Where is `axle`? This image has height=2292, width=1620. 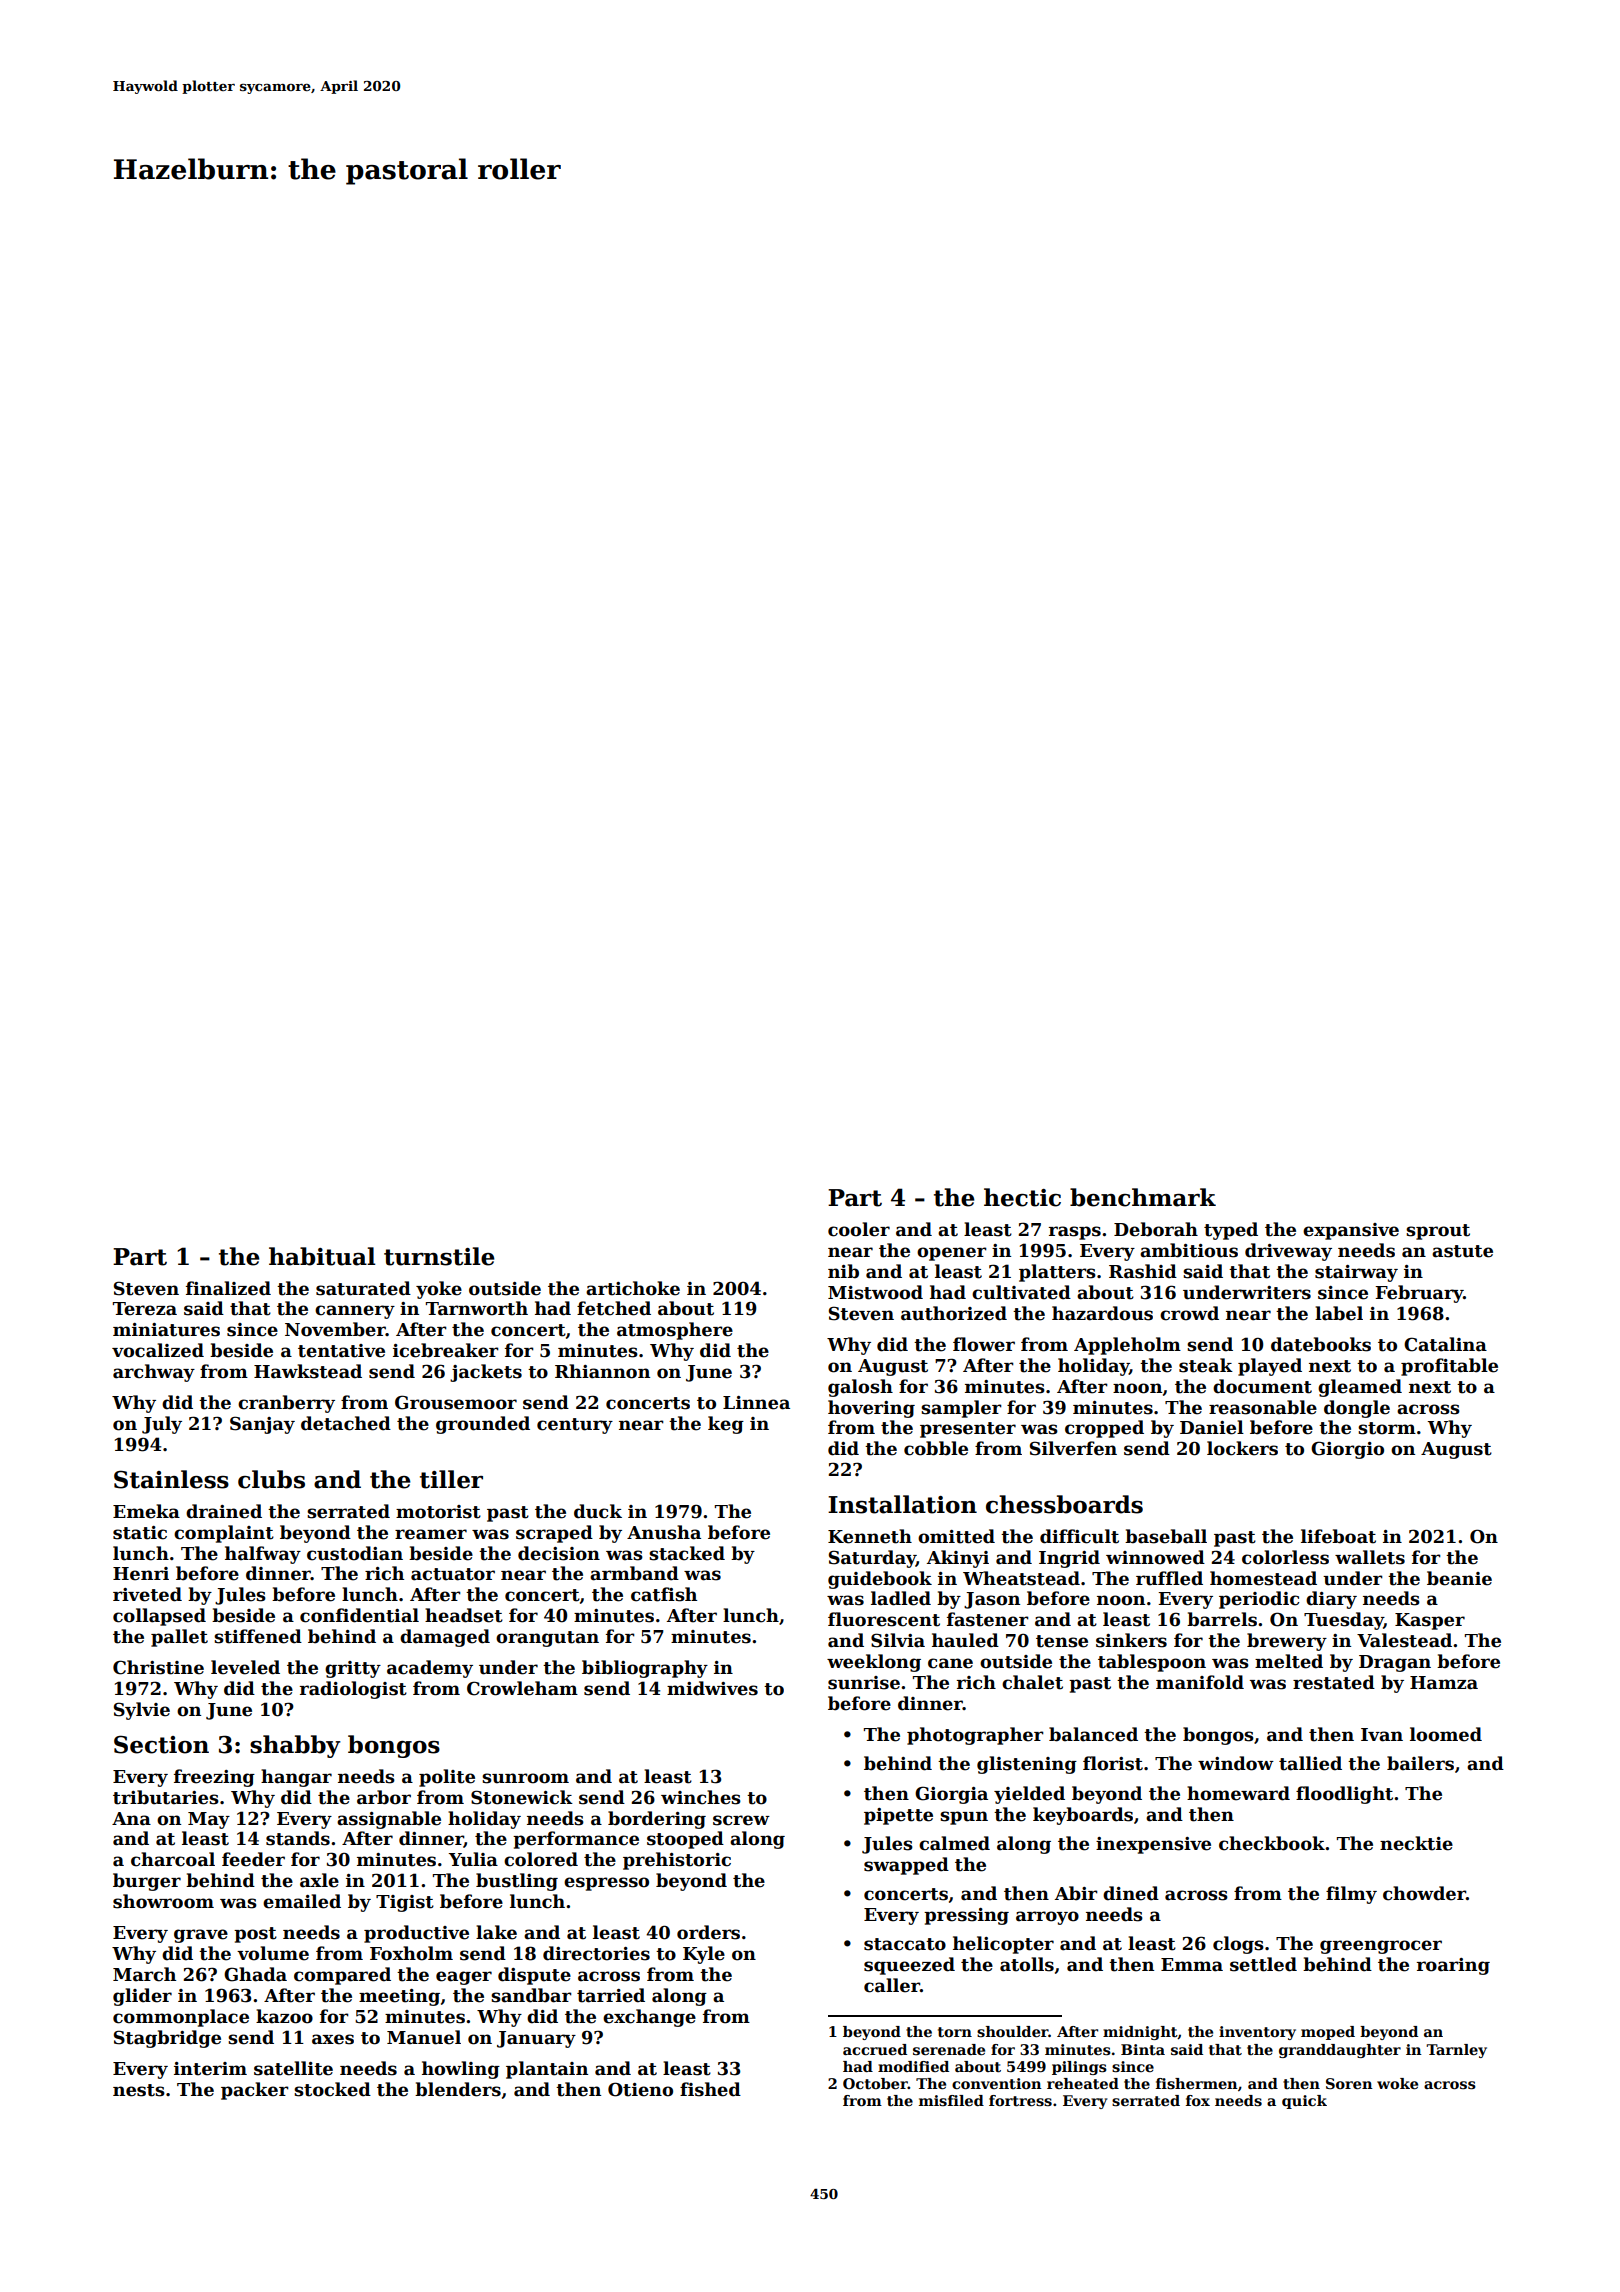
axle is located at coordinates (319, 1880).
